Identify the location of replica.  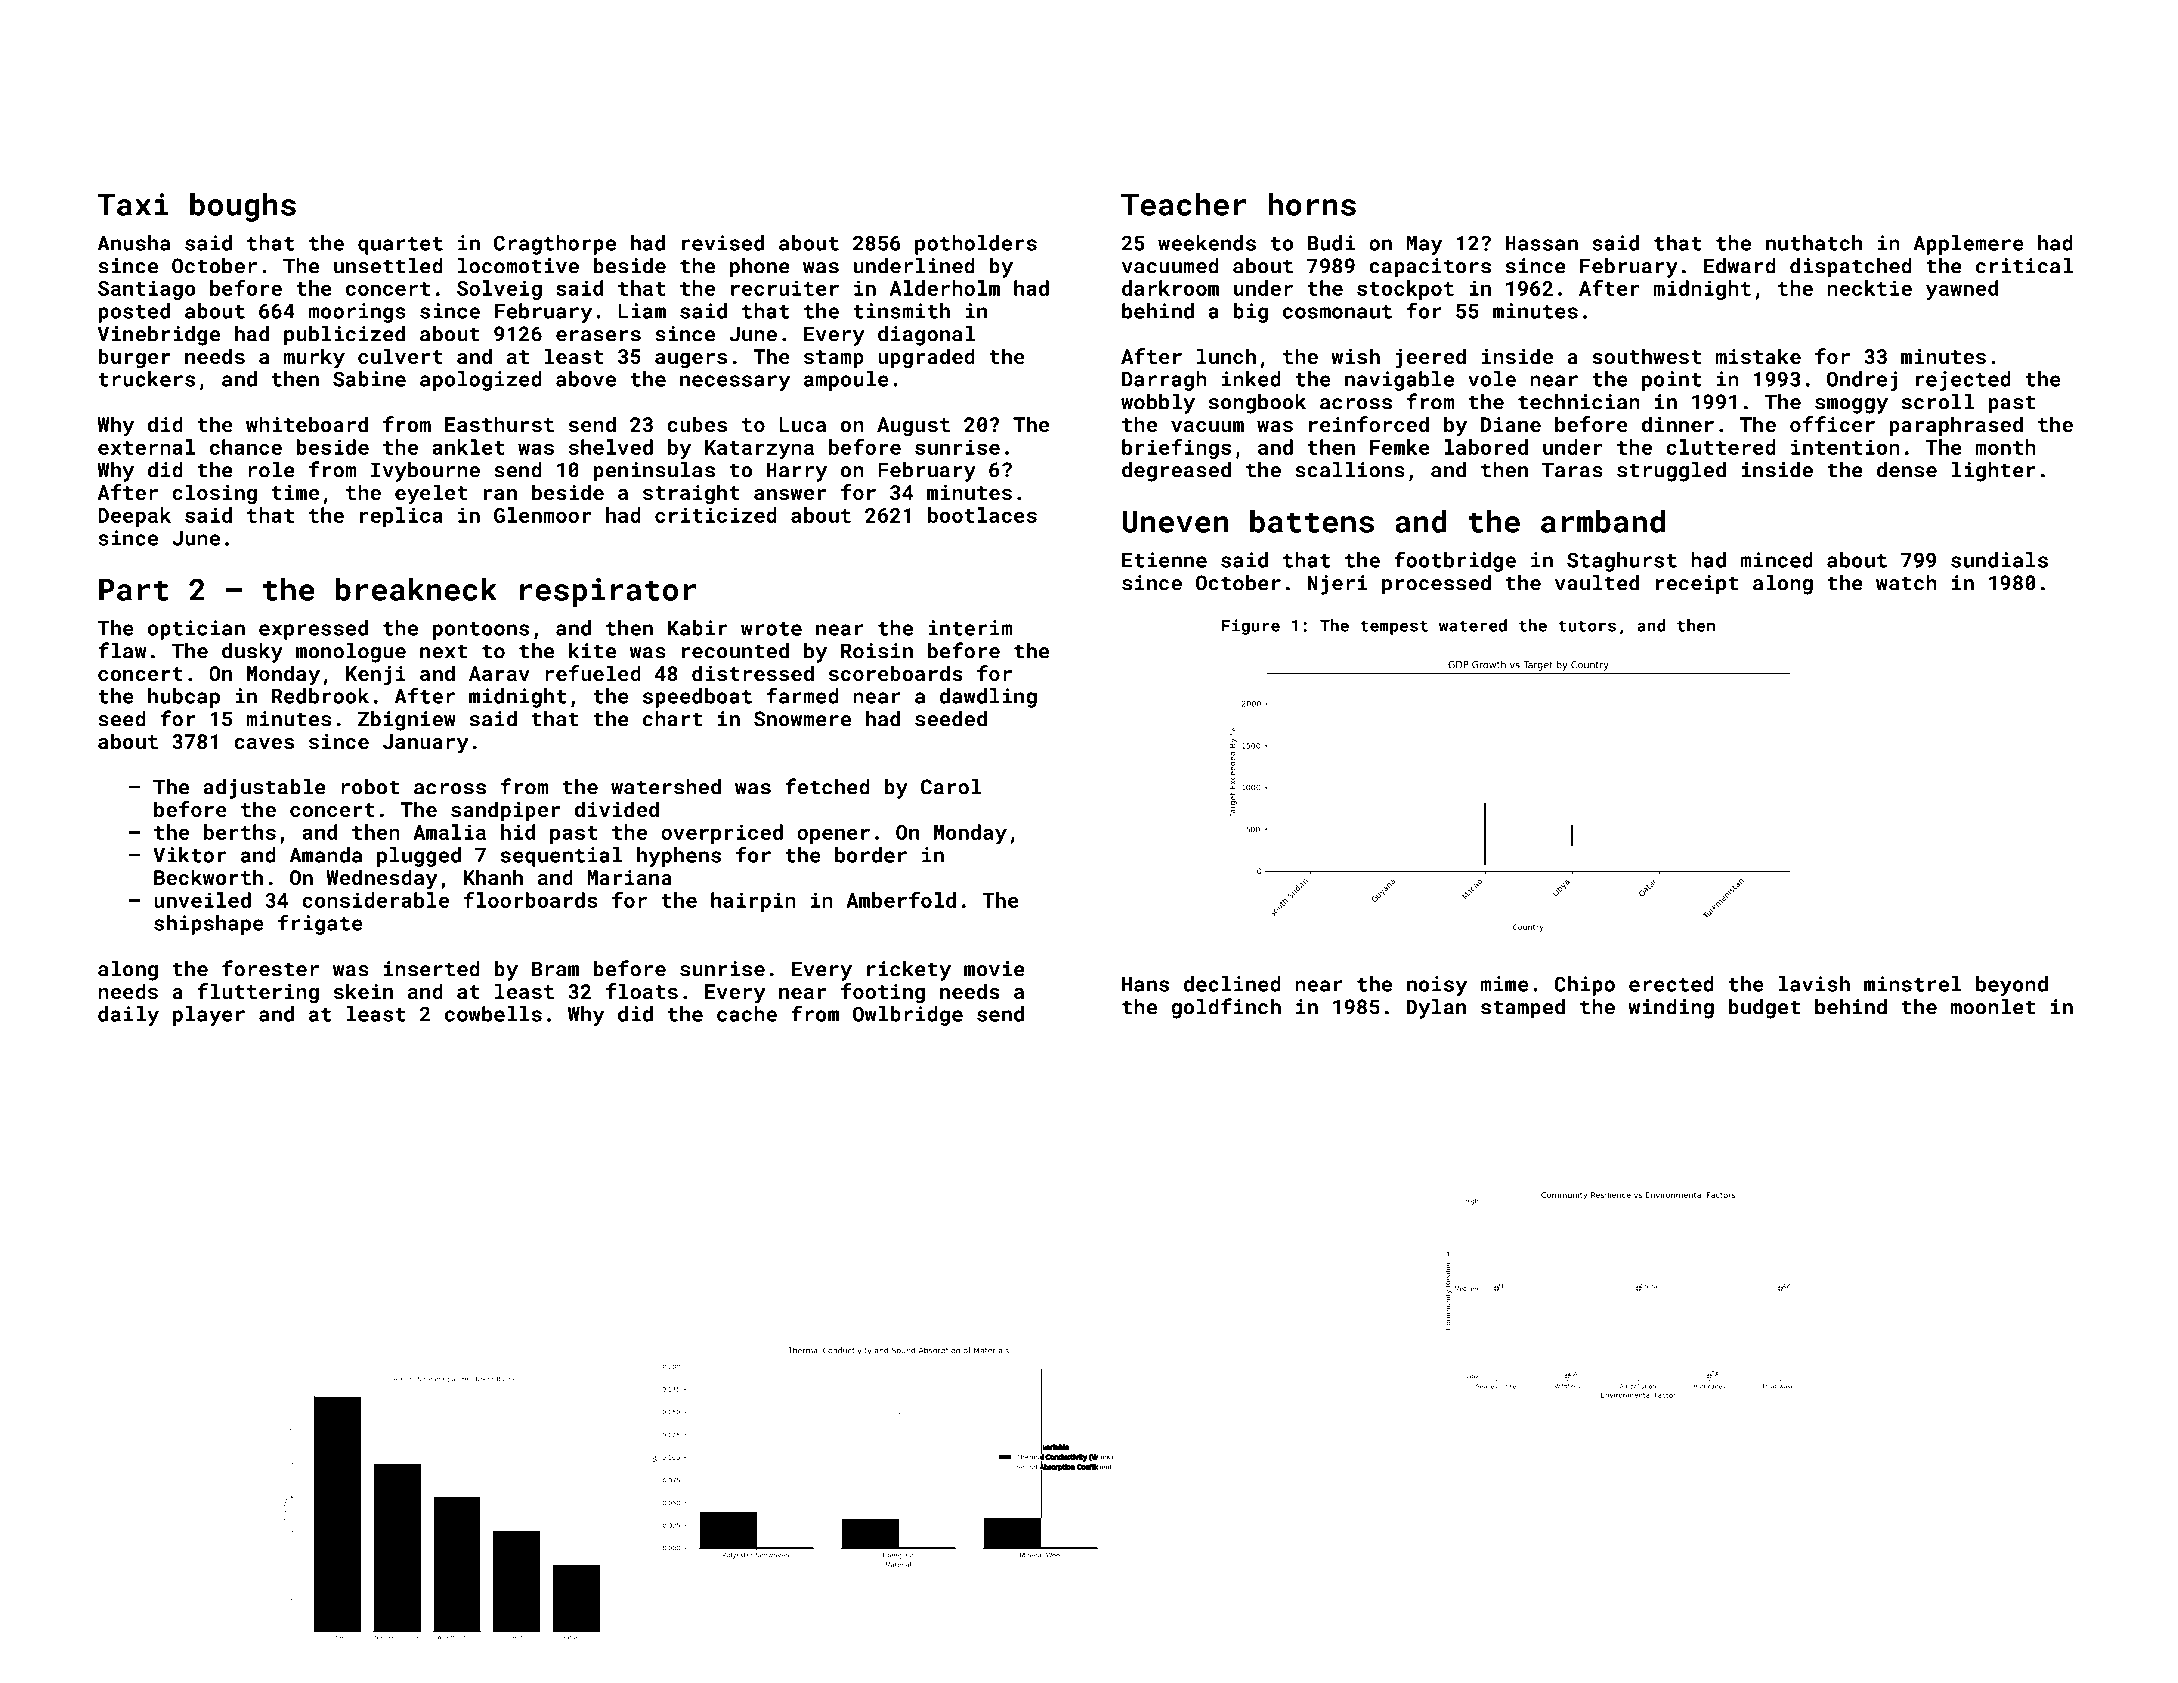
(401, 517).
